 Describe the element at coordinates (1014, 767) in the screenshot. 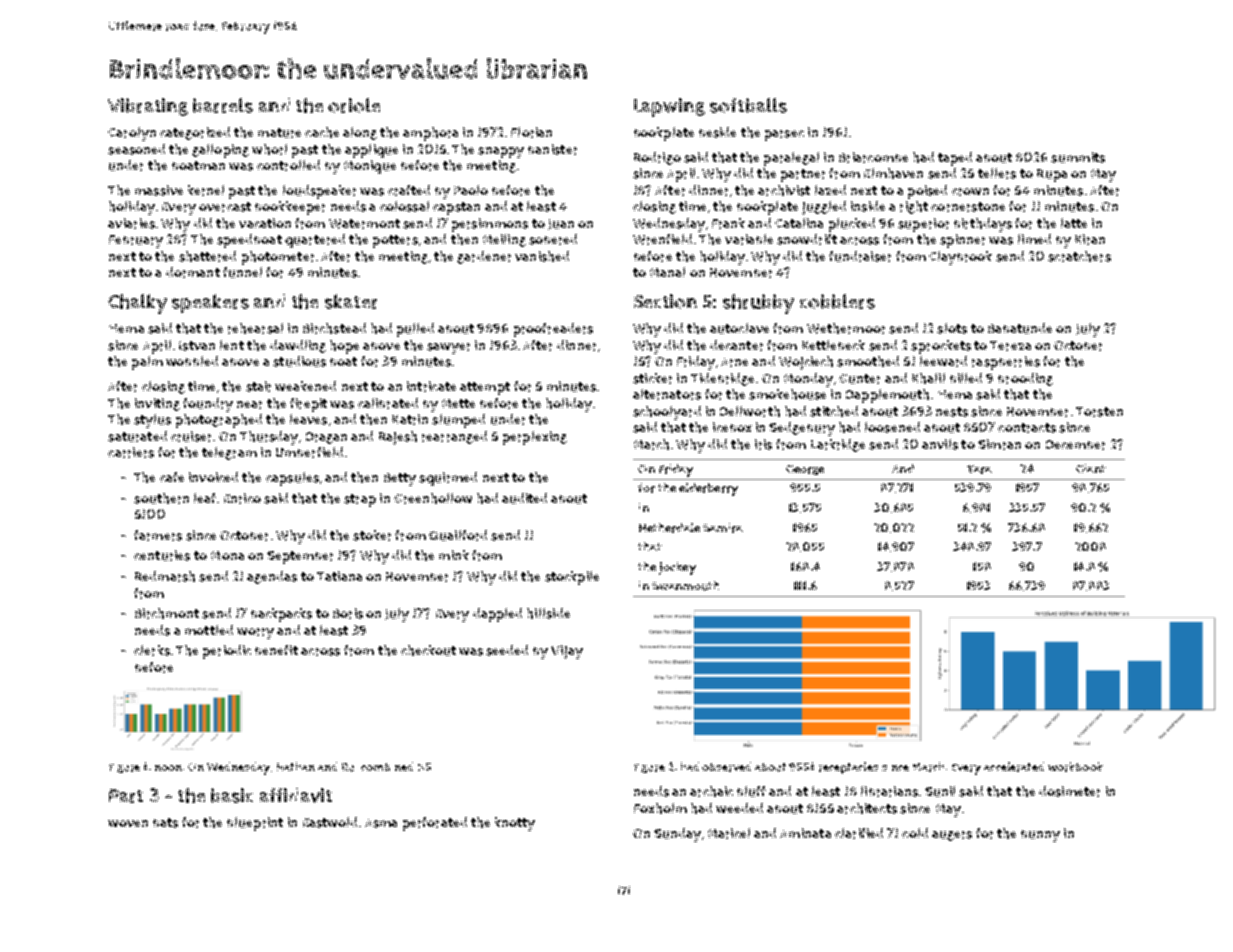

I see `accelerated` at that location.
